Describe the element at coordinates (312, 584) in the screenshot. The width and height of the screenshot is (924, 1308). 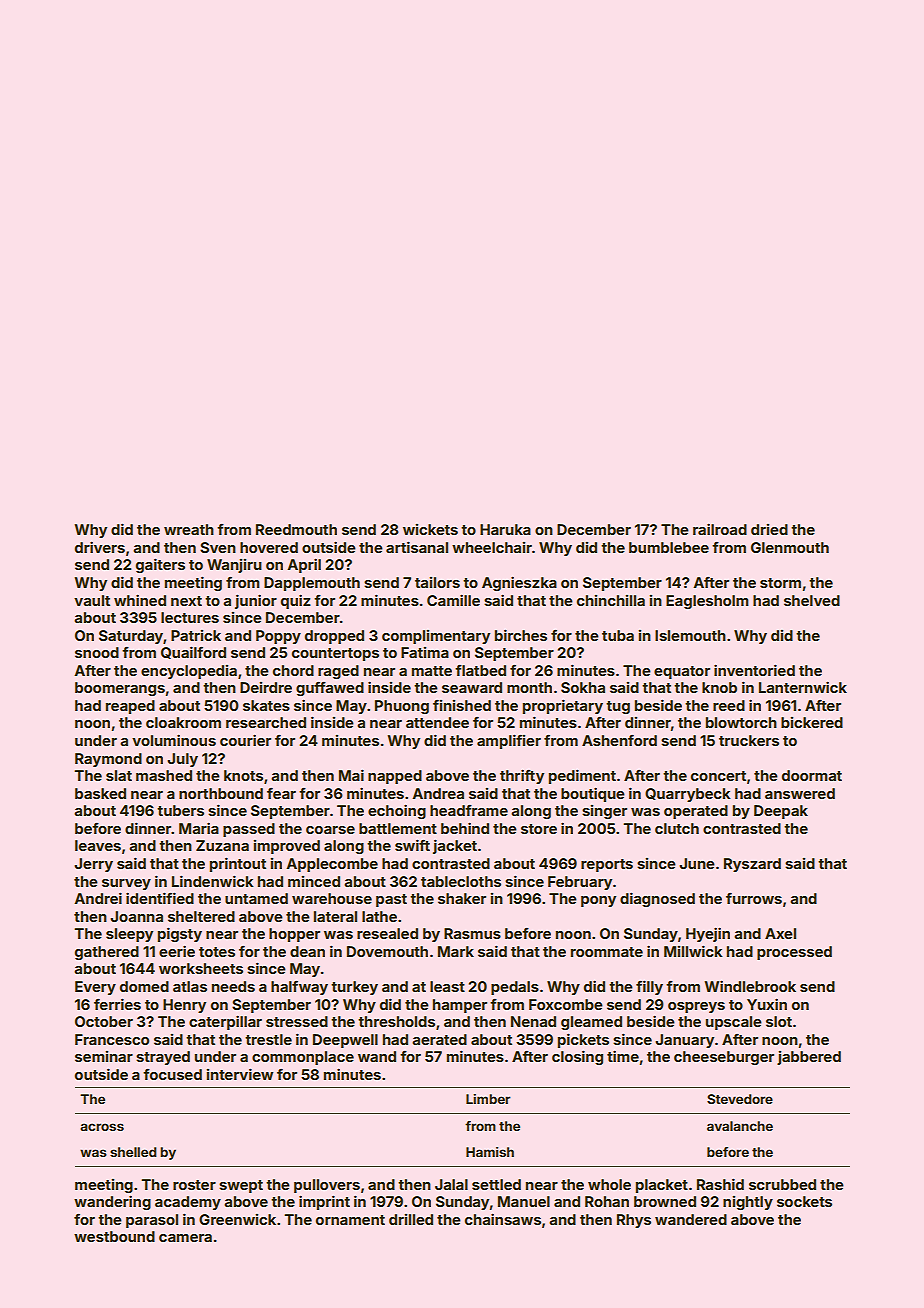
I see `Dapplemouth` at that location.
